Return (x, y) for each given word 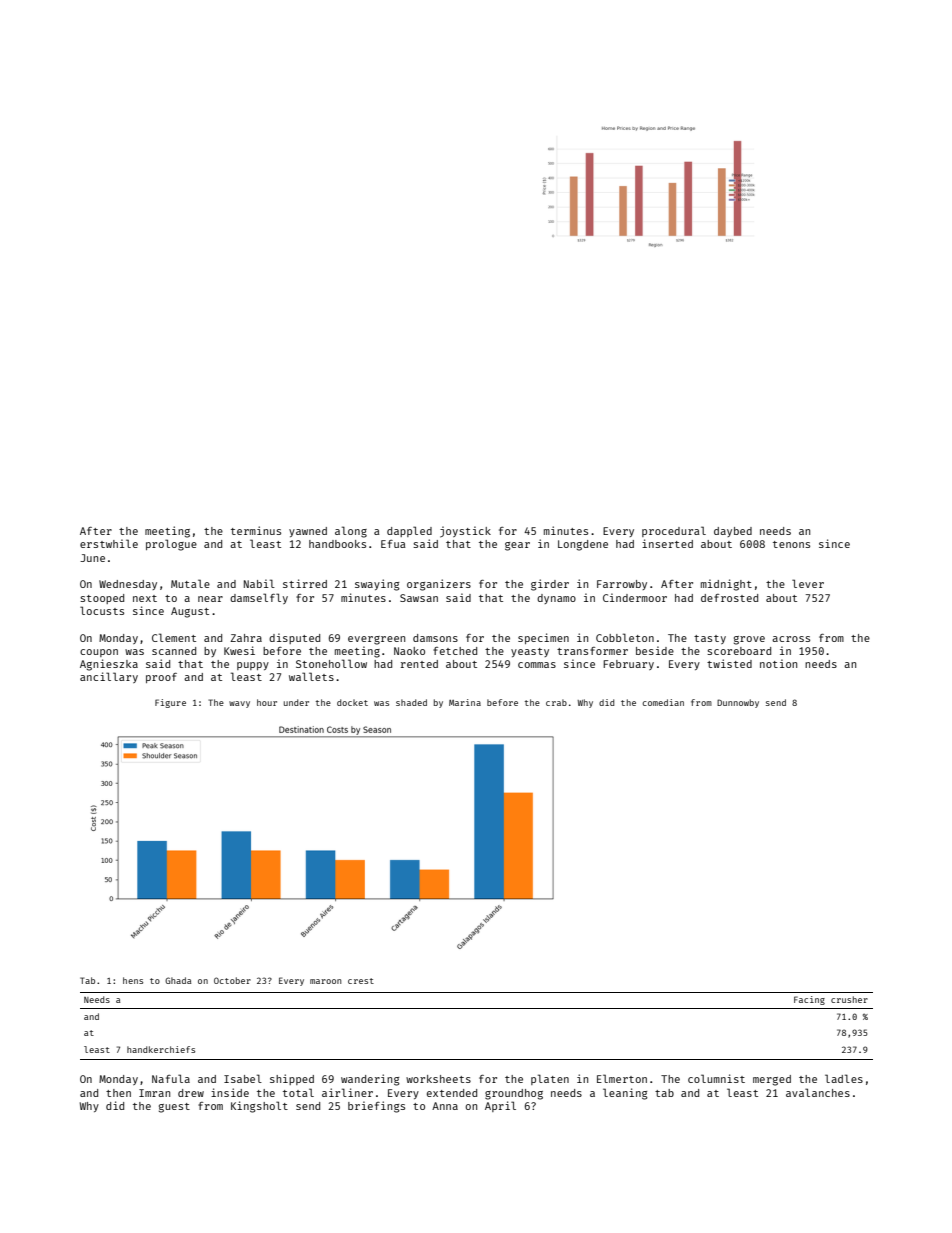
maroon (325, 981)
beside (655, 650)
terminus (256, 530)
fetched (455, 651)
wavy (239, 704)
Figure (170, 703)
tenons (791, 544)
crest (361, 981)
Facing (809, 1000)
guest (174, 1108)
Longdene (583, 545)
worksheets (438, 1079)
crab (556, 702)
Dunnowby (738, 703)
